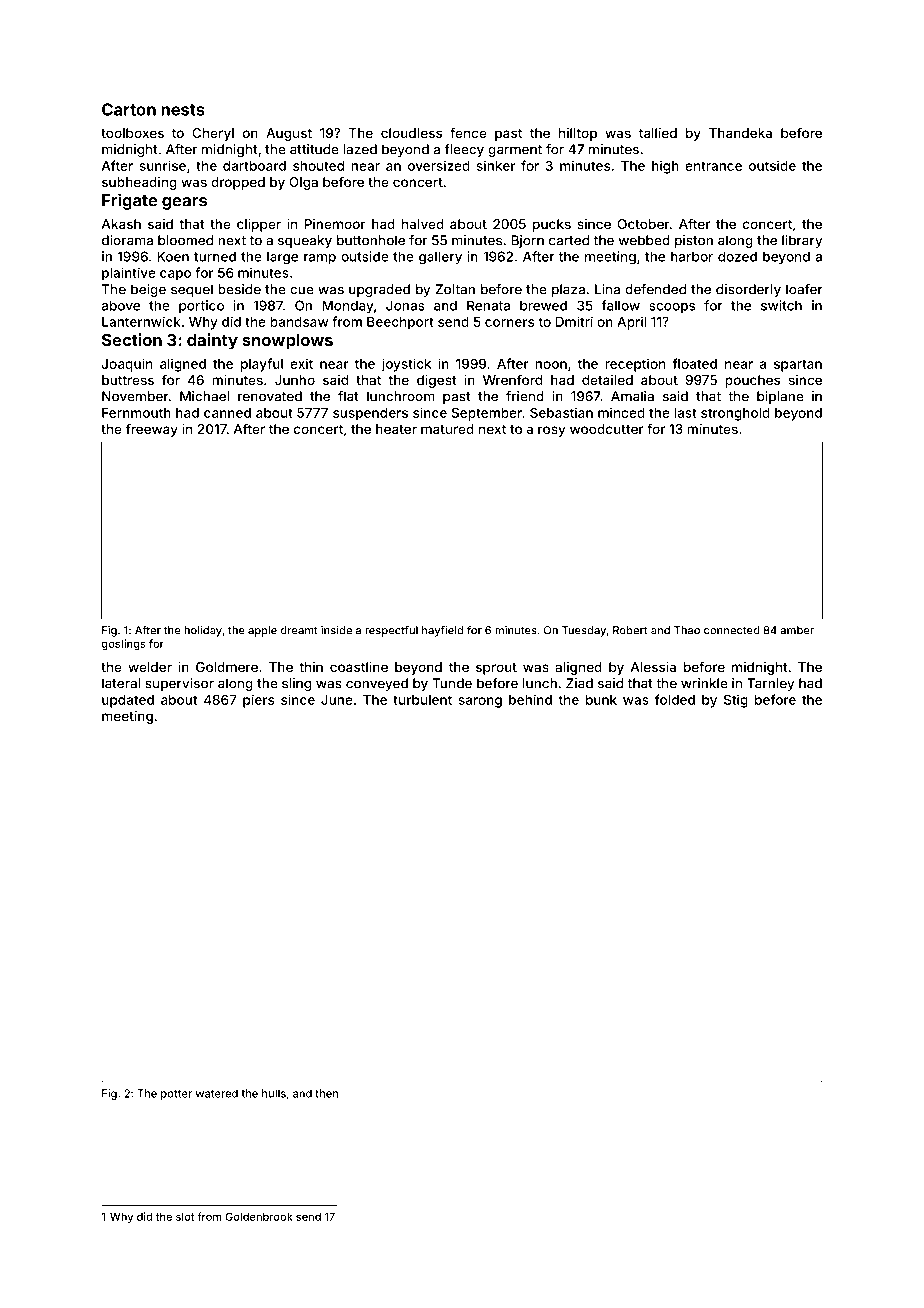  I want to click on slot, so click(185, 1216).
